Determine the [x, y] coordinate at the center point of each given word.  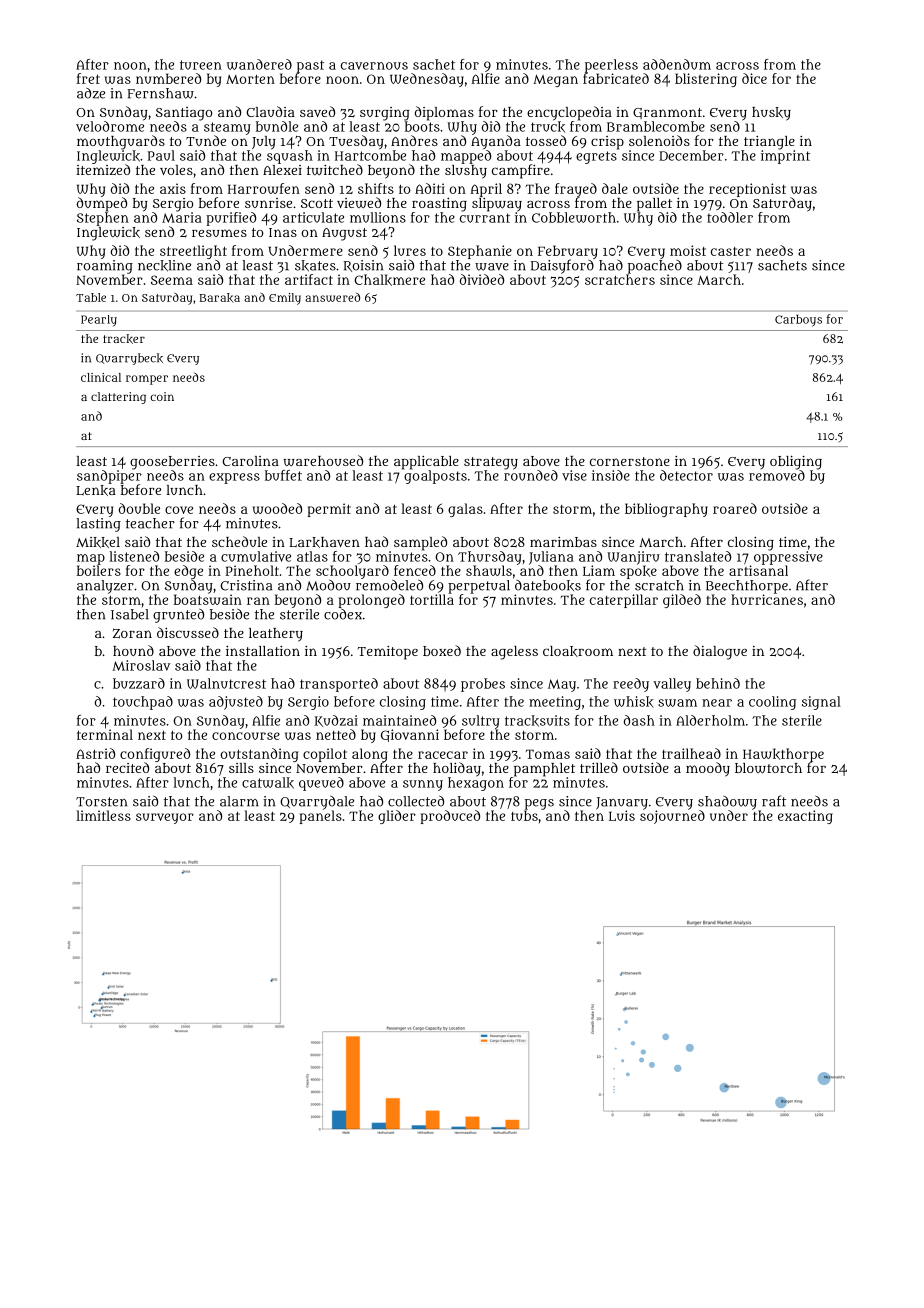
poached [655, 267]
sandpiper [109, 477]
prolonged [372, 601]
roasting [439, 205]
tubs [524, 815]
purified [231, 219]
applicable [426, 463]
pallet [654, 205]
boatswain [208, 599]
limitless [103, 815]
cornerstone [630, 461]
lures [410, 250]
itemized [103, 169]
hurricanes [767, 599]
